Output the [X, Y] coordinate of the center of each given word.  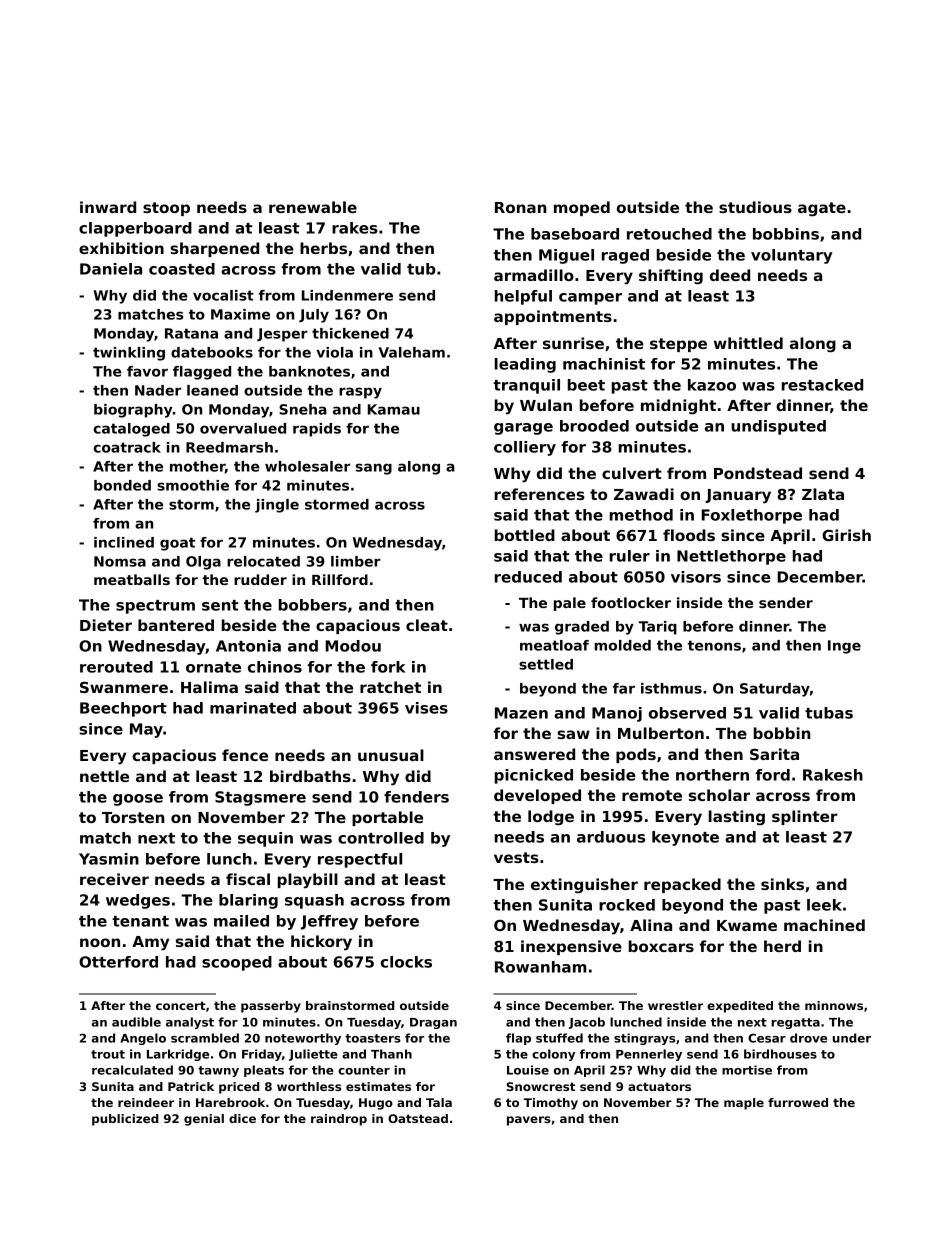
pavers [529, 1121]
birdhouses [780, 1054]
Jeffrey [329, 922]
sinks [782, 884]
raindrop [339, 1120]
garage [523, 429]
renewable [313, 207]
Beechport [123, 709]
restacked [822, 385]
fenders [416, 797]
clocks [406, 962]
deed [730, 275]
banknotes [309, 371]
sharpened [214, 249]
